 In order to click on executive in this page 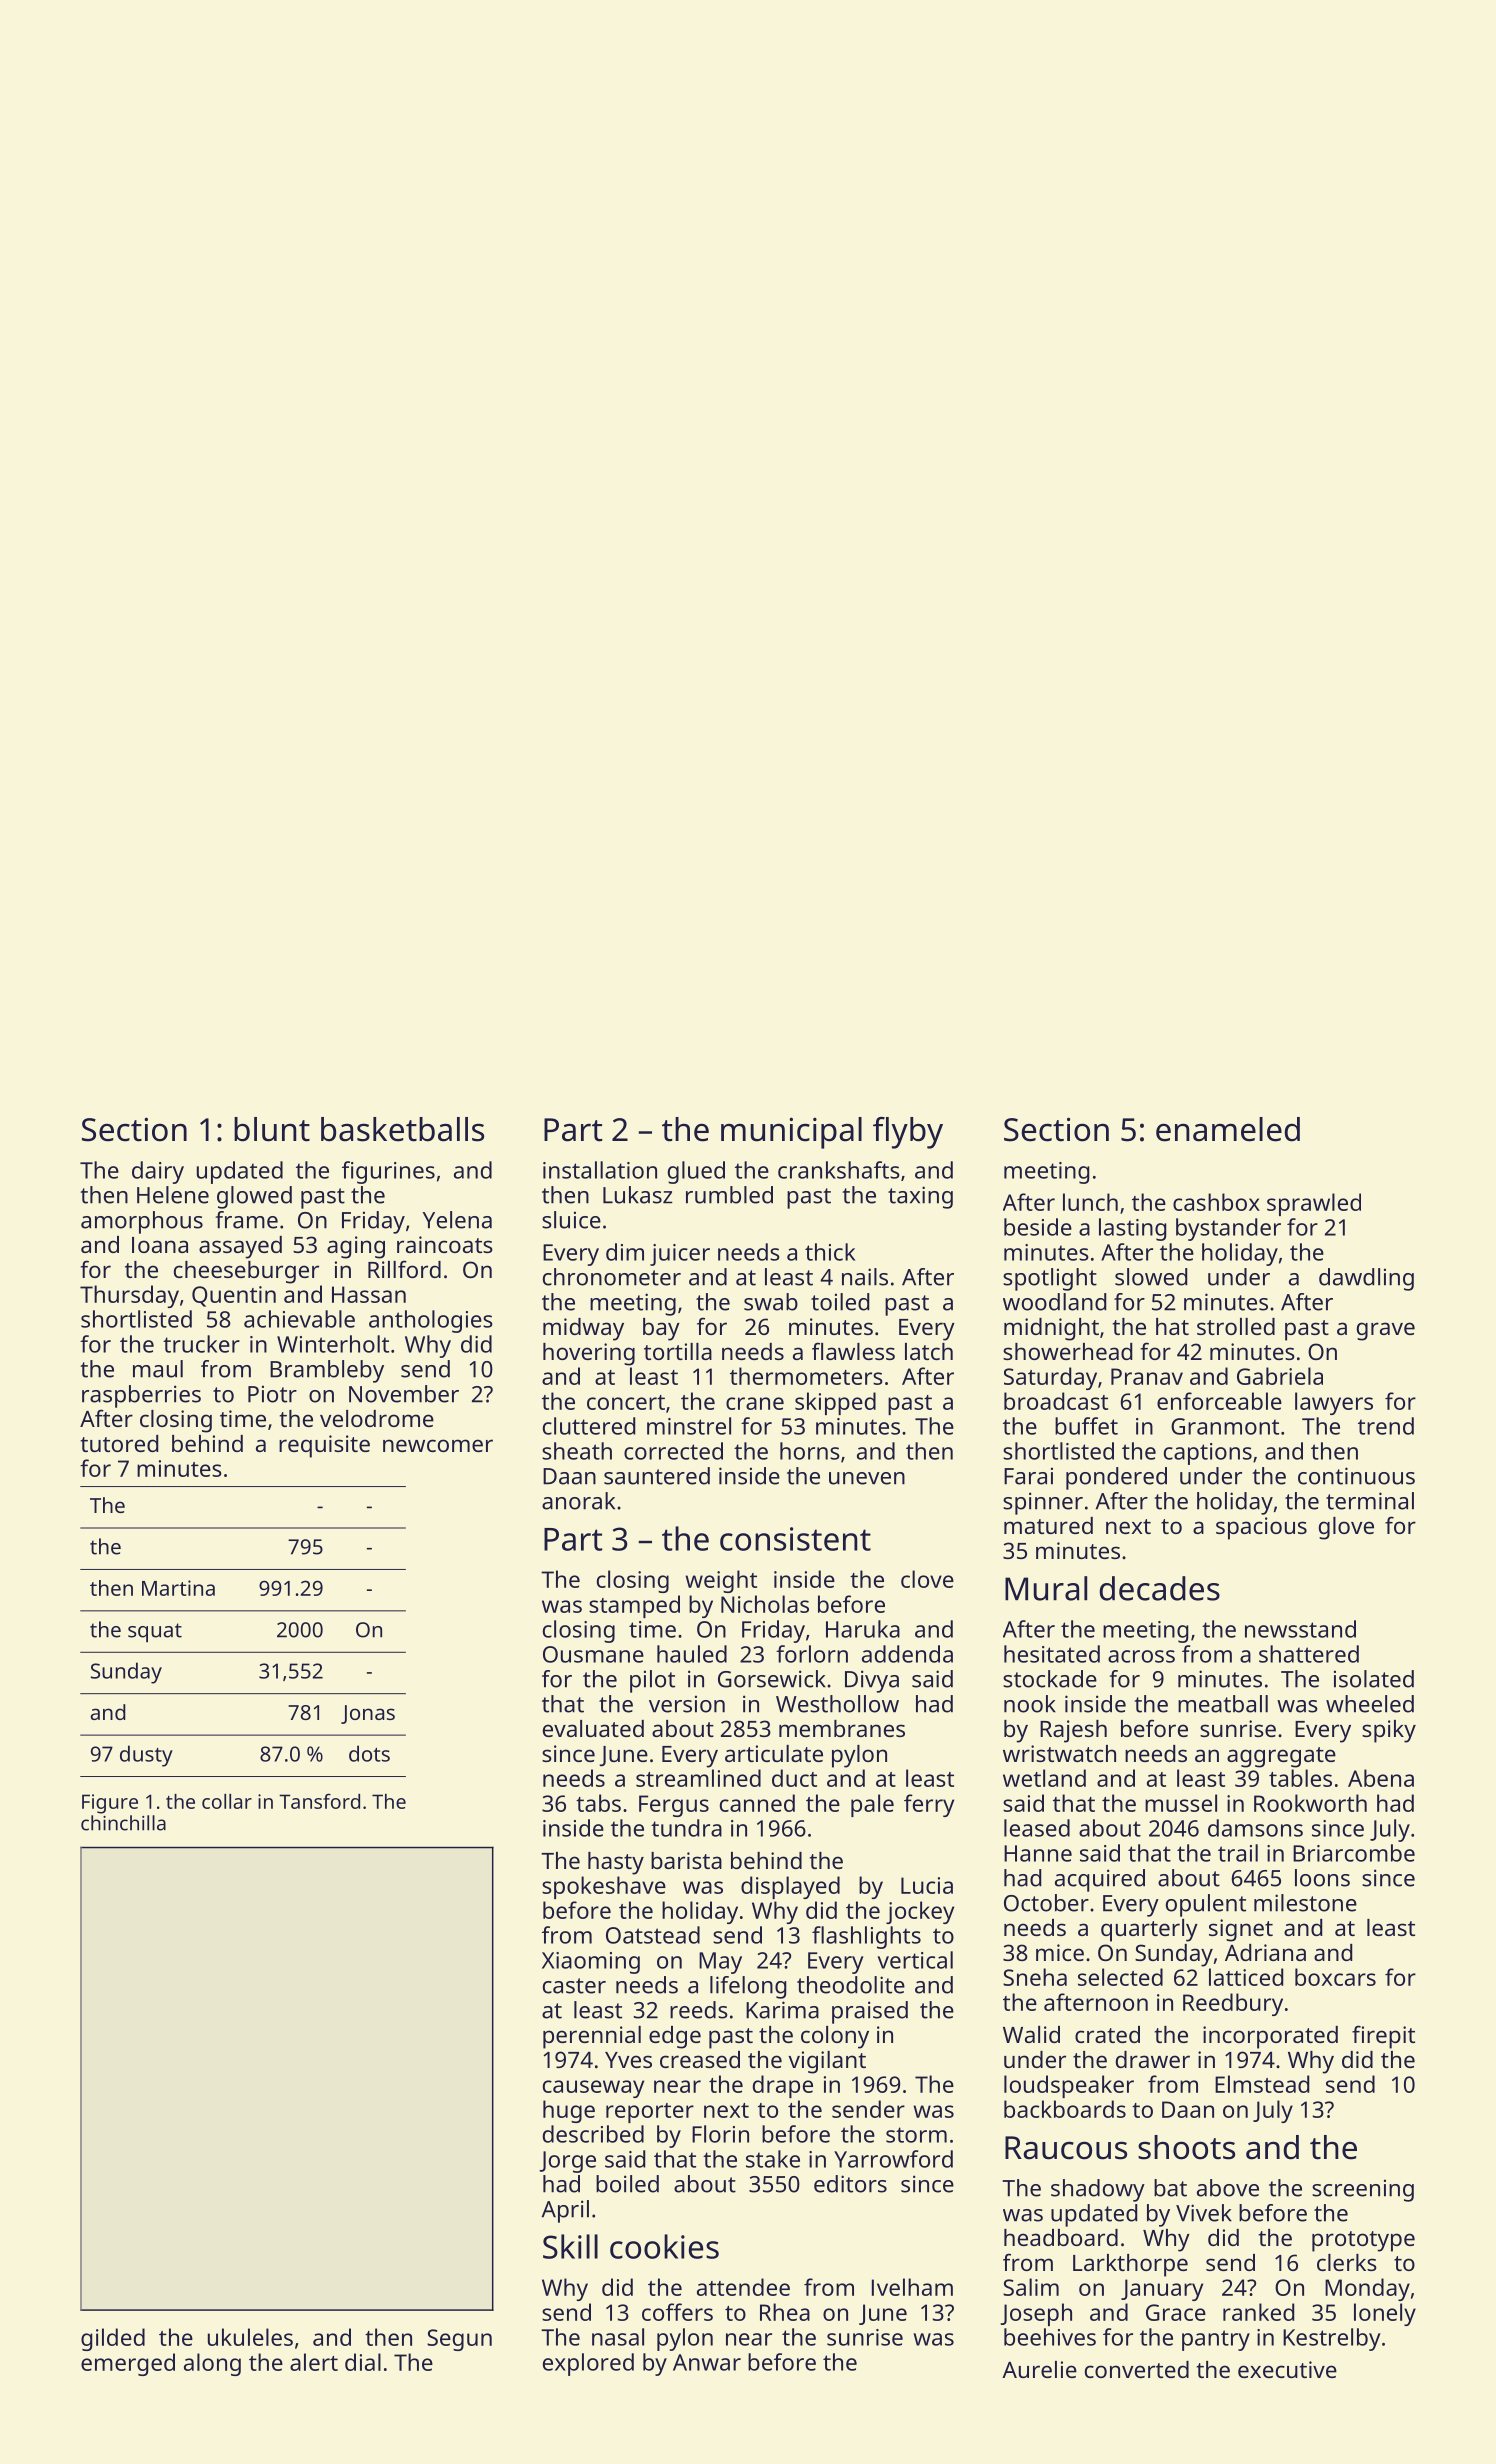, I will do `click(1287, 2369)`.
